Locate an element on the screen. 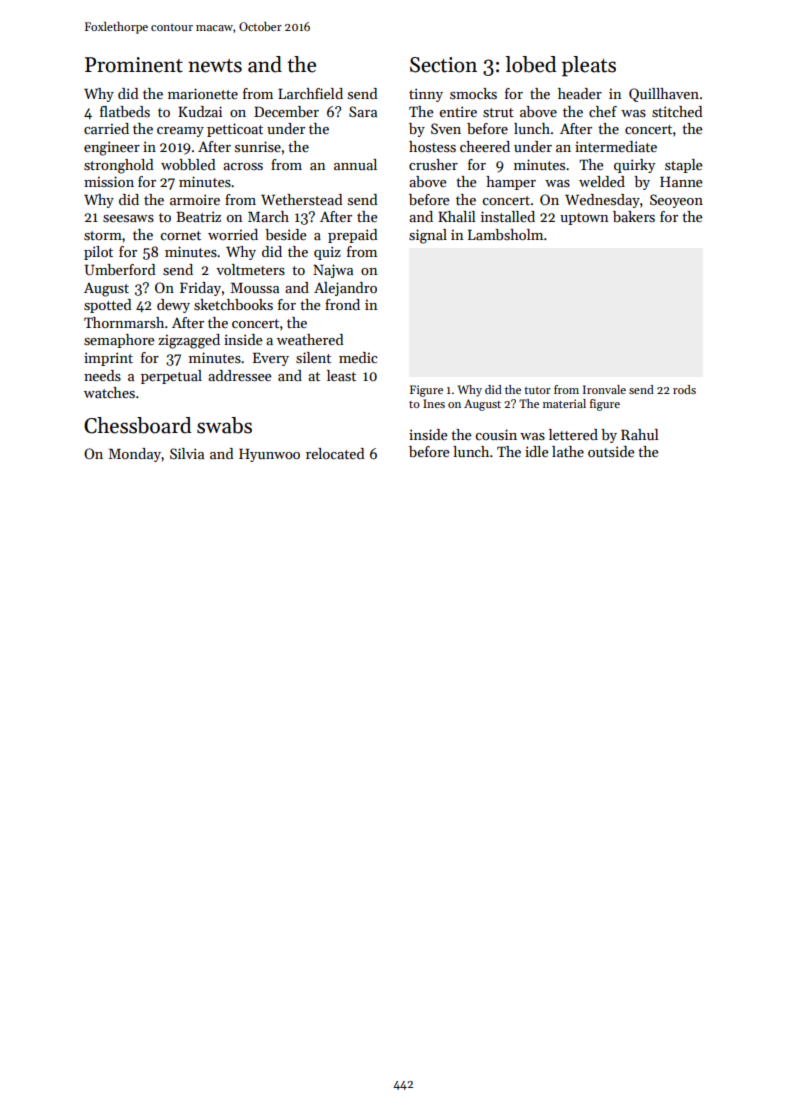  cheered is located at coordinates (485, 146).
